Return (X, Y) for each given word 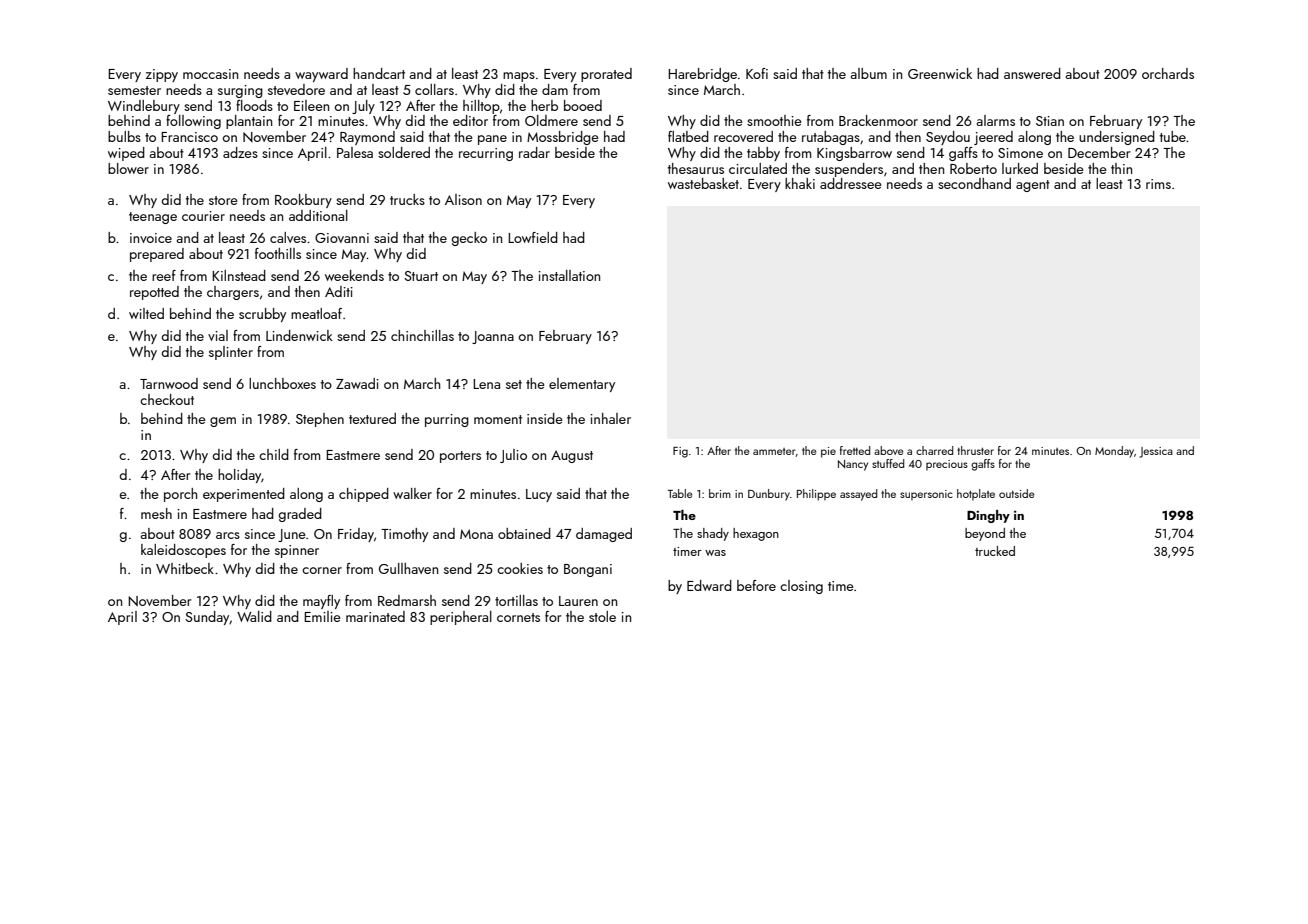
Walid (254, 616)
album (869, 73)
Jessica (1156, 452)
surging (240, 91)
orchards (1168, 73)
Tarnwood (169, 383)
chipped (364, 495)
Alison (463, 199)
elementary (582, 385)
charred (934, 450)
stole (602, 616)
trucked (995, 551)
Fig (680, 452)
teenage (153, 218)
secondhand (974, 183)
